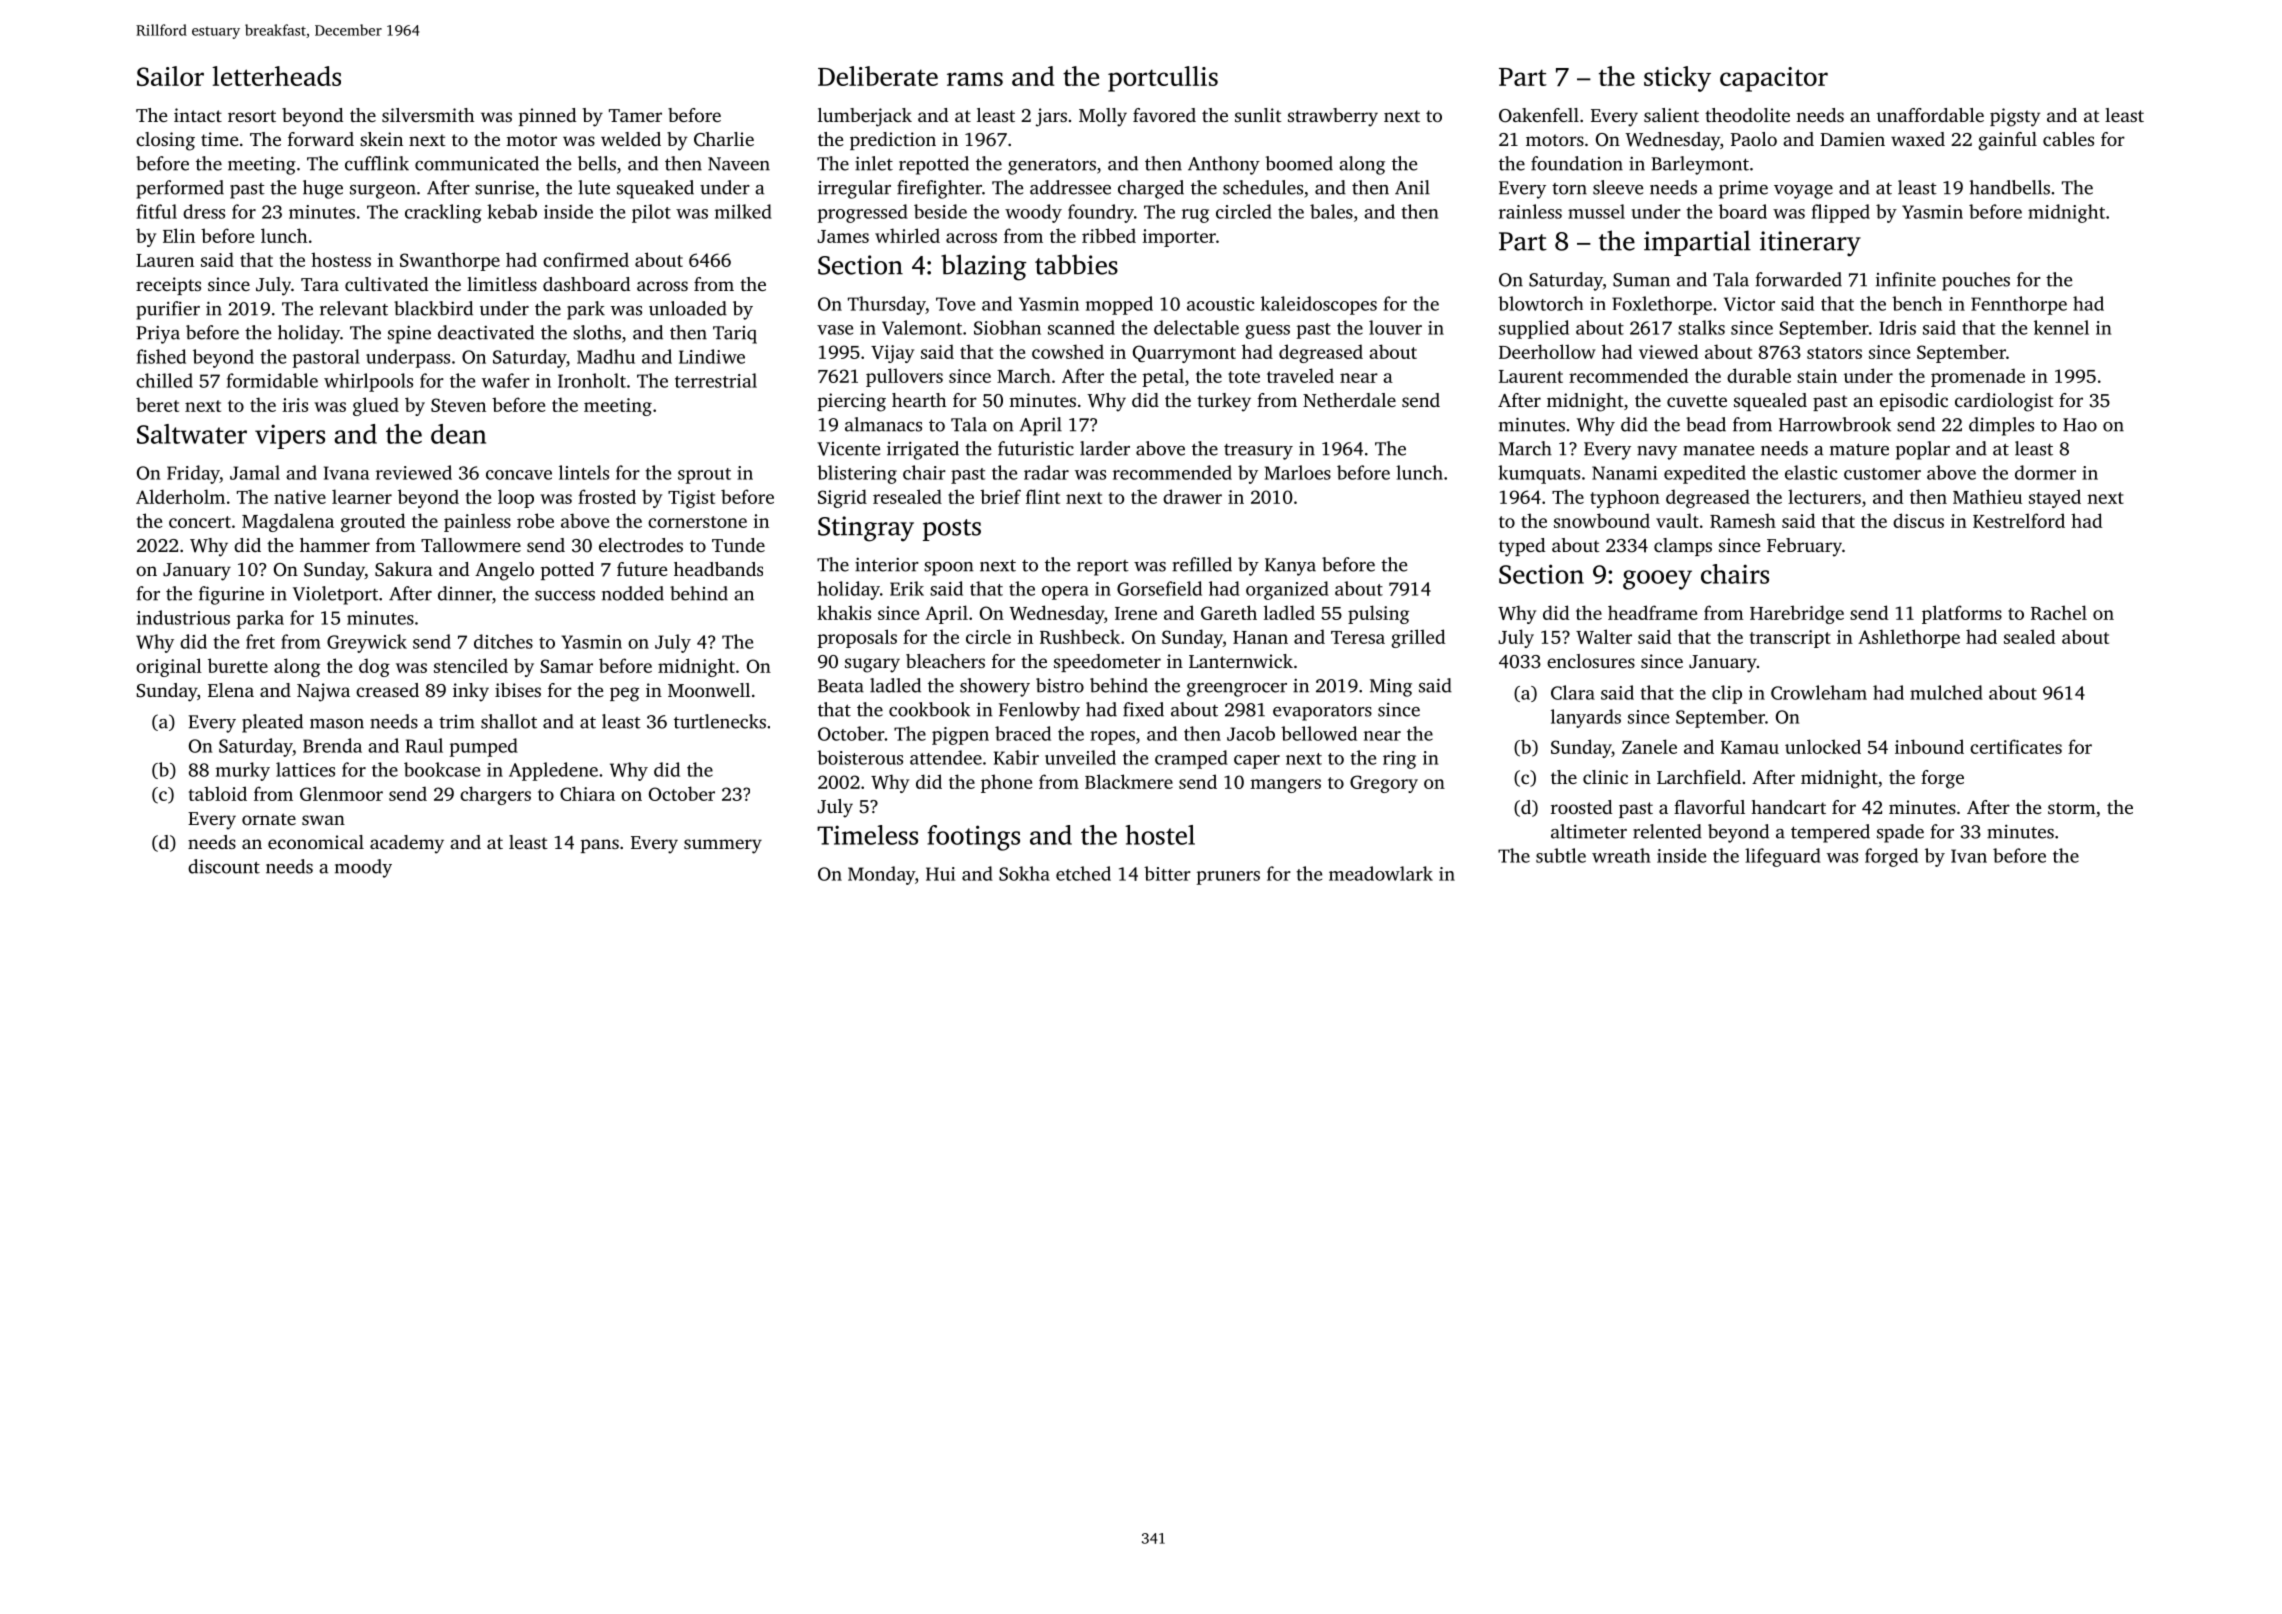  I want to click on opera, so click(1065, 593).
